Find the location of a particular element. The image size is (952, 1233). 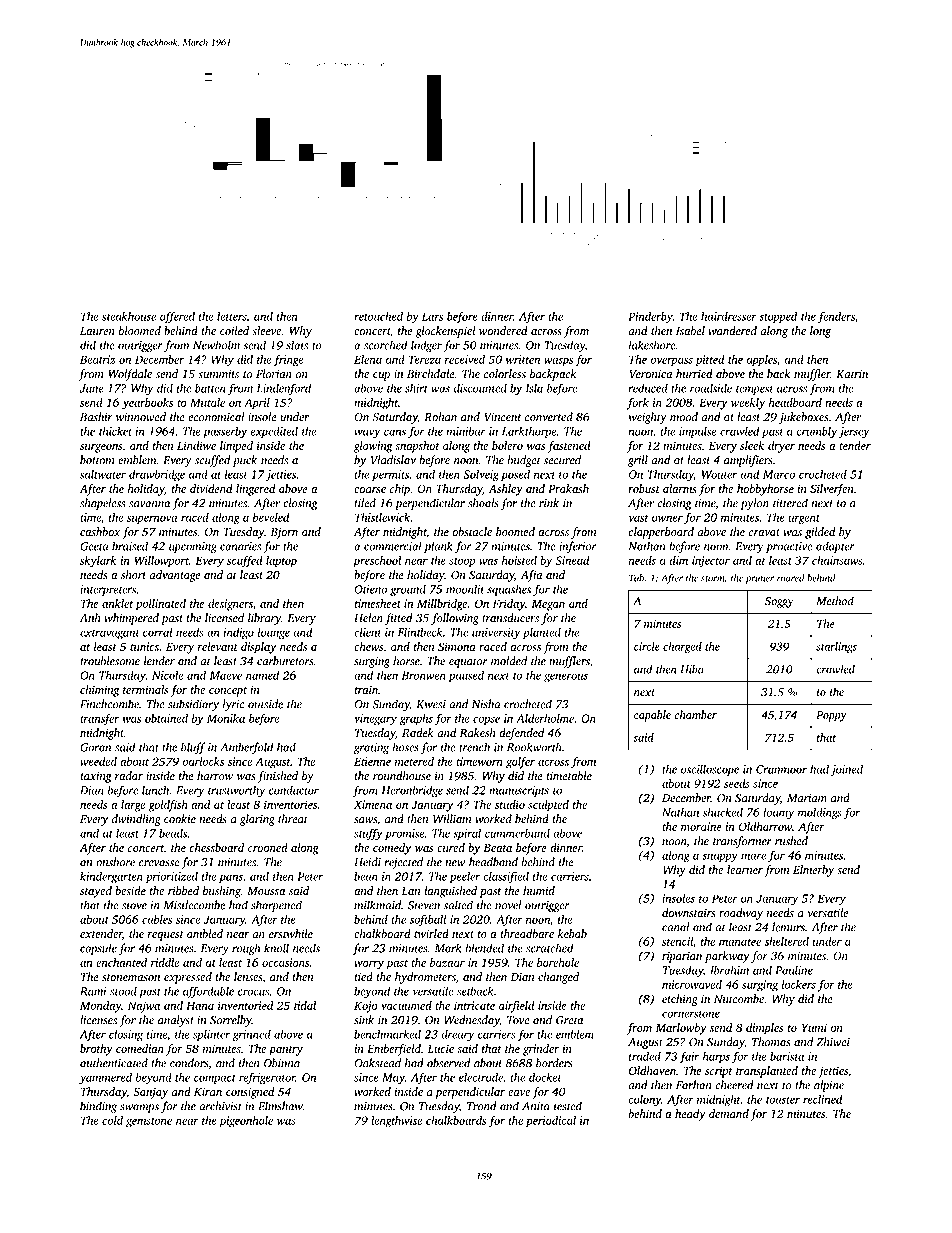

fringe is located at coordinates (288, 361).
